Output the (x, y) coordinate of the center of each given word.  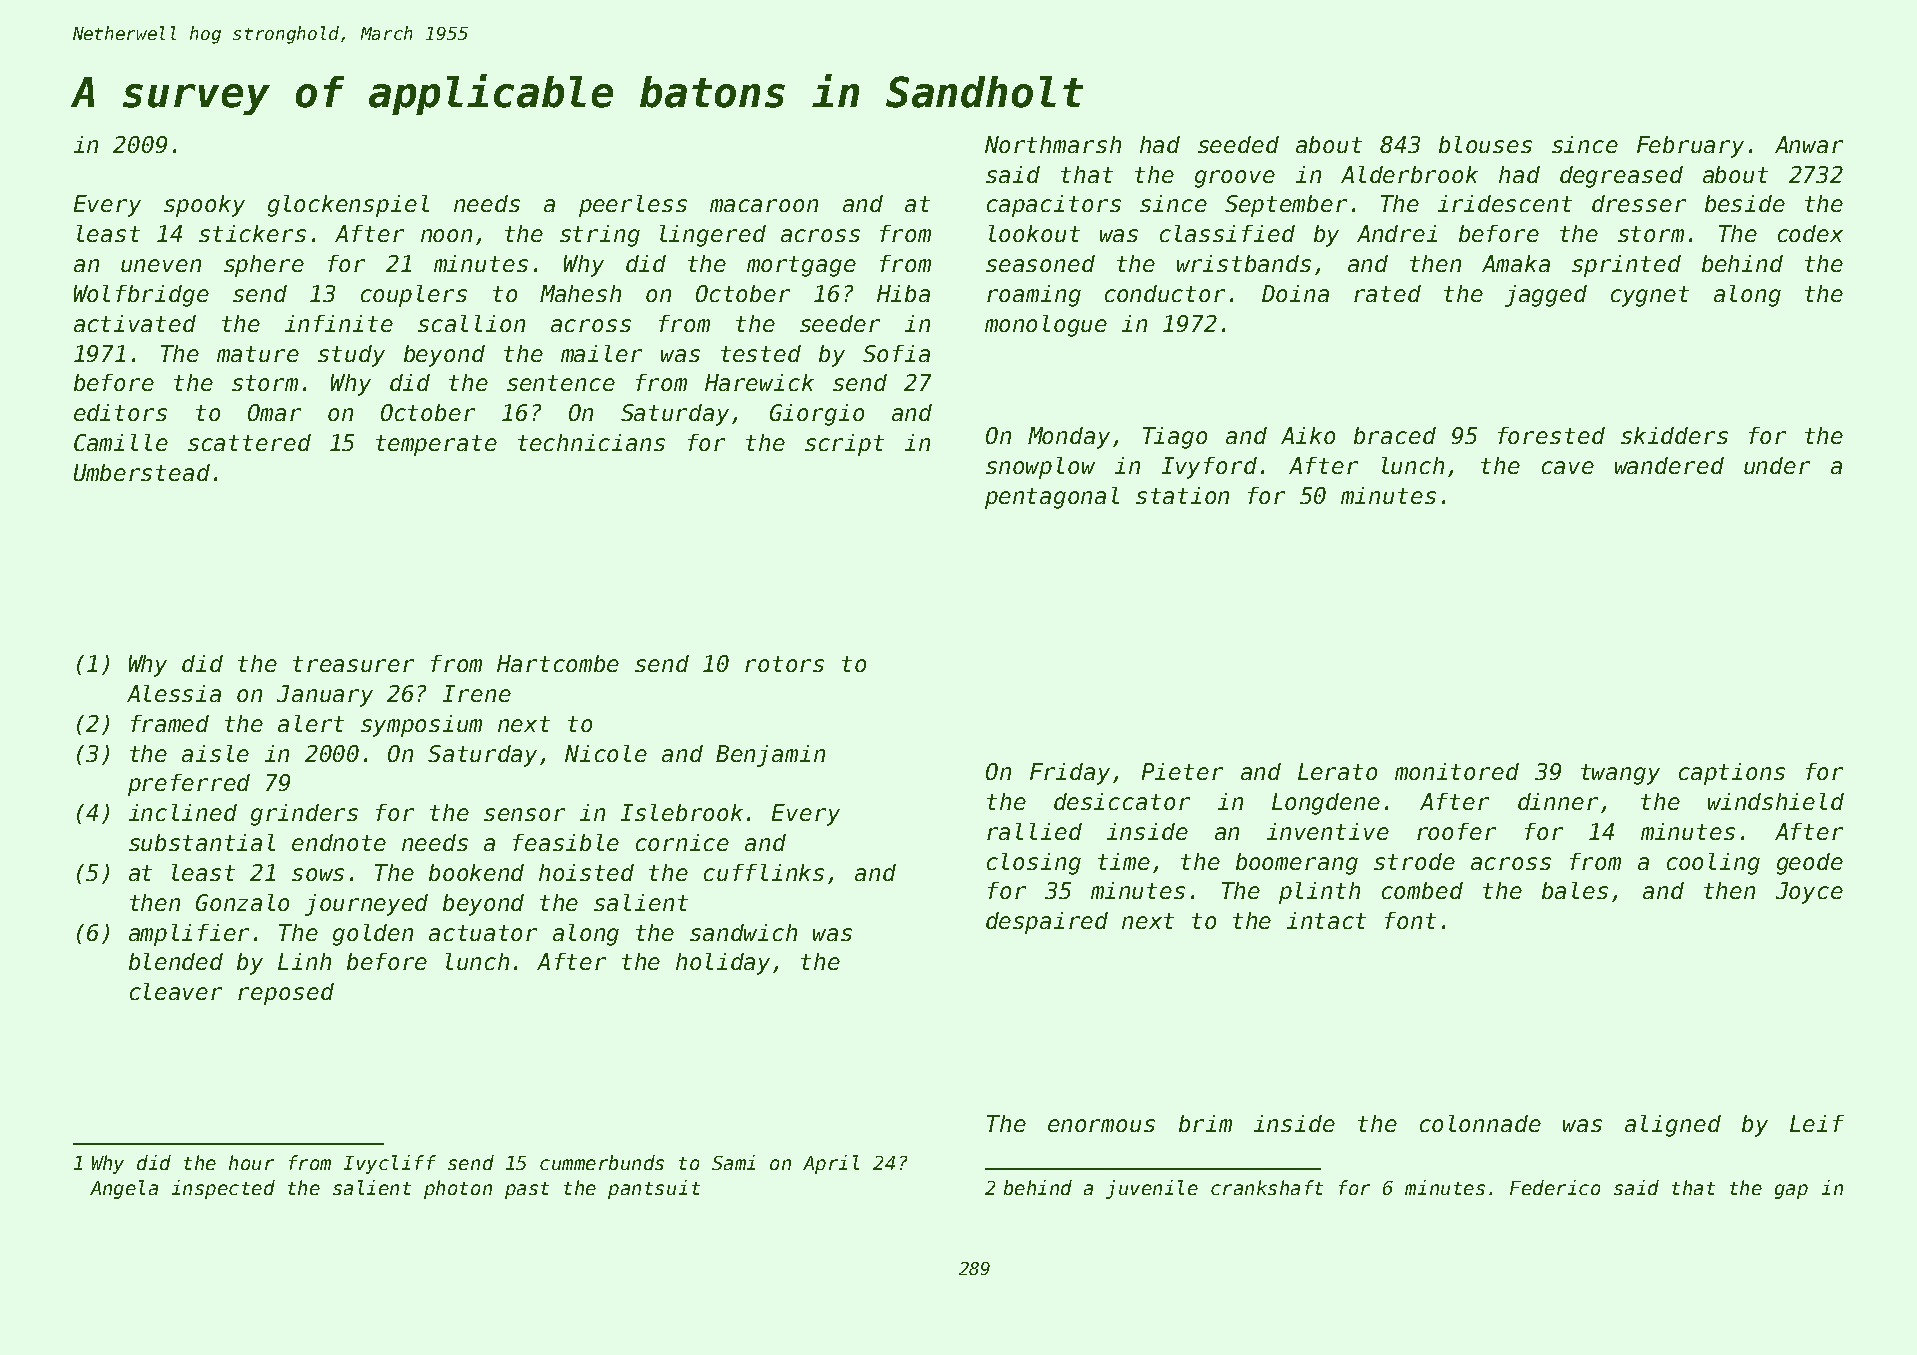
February (1690, 147)
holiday (723, 964)
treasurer (353, 664)
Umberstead (142, 472)
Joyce (1809, 893)
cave (1568, 467)
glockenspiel (348, 206)
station (1182, 495)
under (1777, 465)
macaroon (764, 205)
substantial (202, 842)
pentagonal (1052, 498)
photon (458, 1189)
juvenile (1152, 1189)
